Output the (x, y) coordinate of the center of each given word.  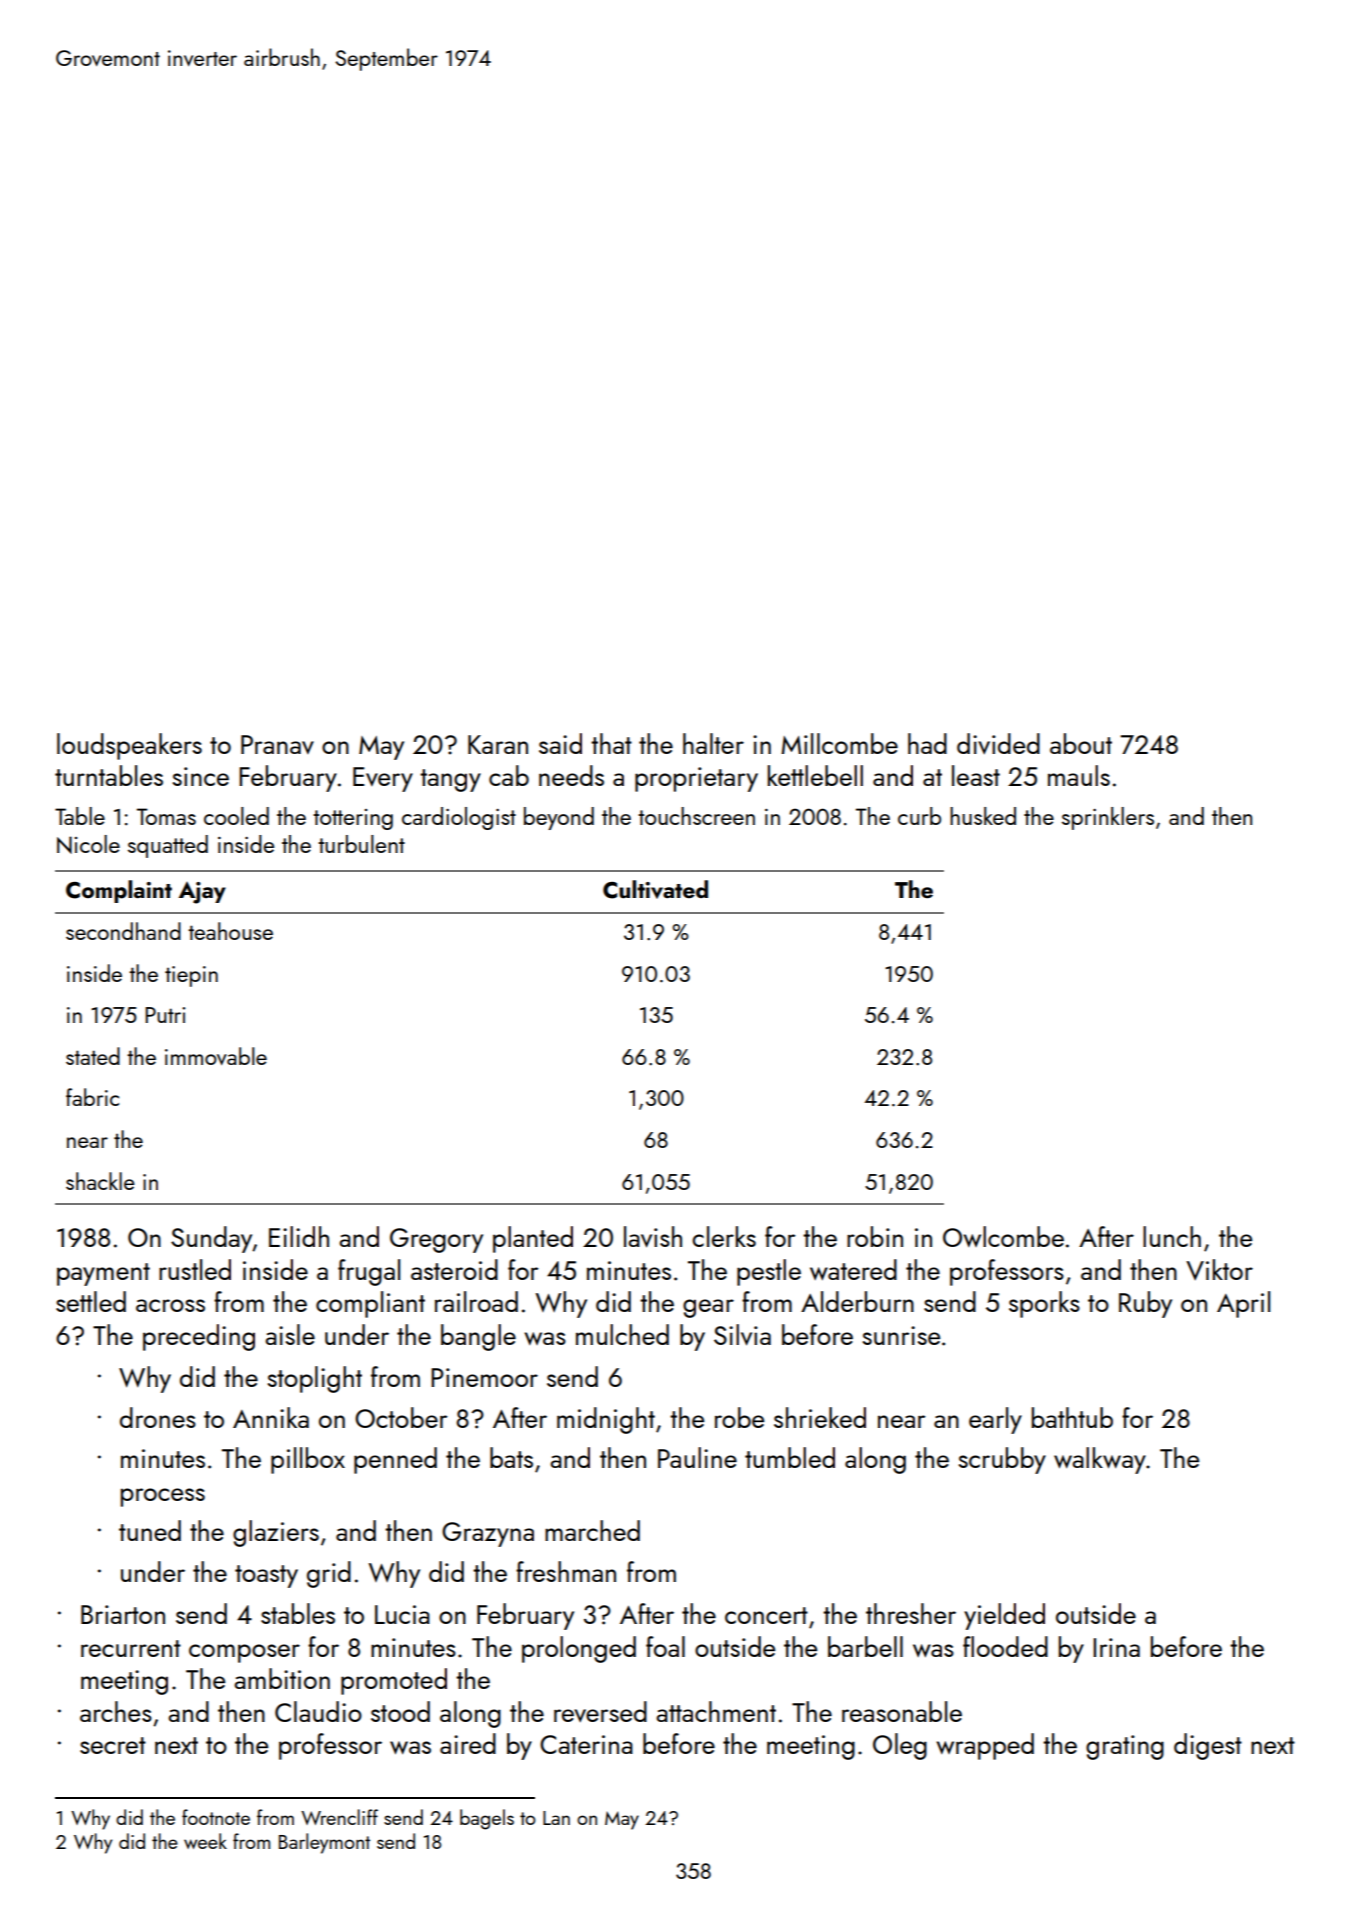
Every (383, 779)
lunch (1172, 1236)
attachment (716, 1711)
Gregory (436, 1240)
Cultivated (655, 889)
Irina (1116, 1647)
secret (113, 1745)
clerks (724, 1236)
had (927, 743)
